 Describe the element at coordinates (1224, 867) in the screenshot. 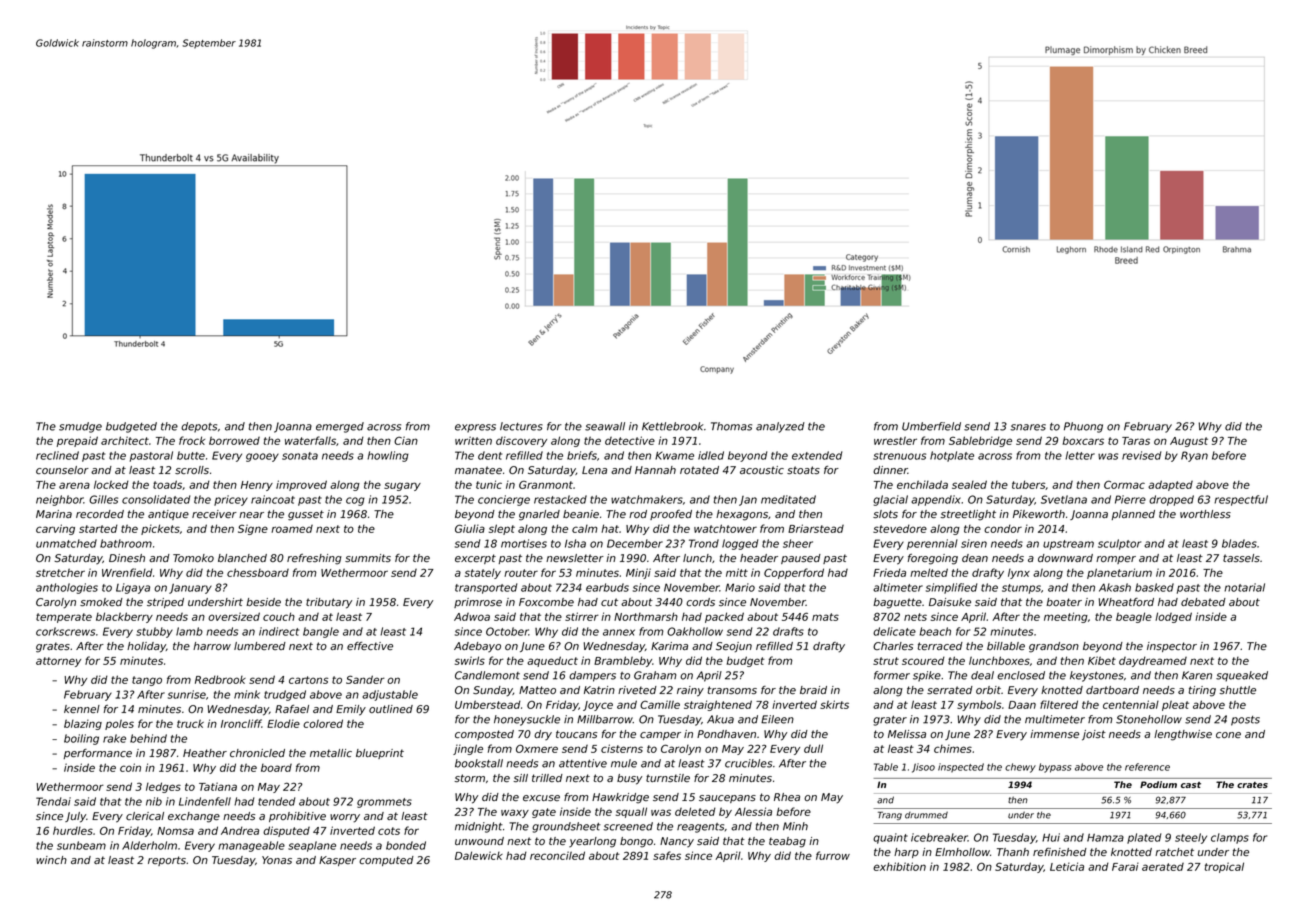

I see `tropical` at that location.
